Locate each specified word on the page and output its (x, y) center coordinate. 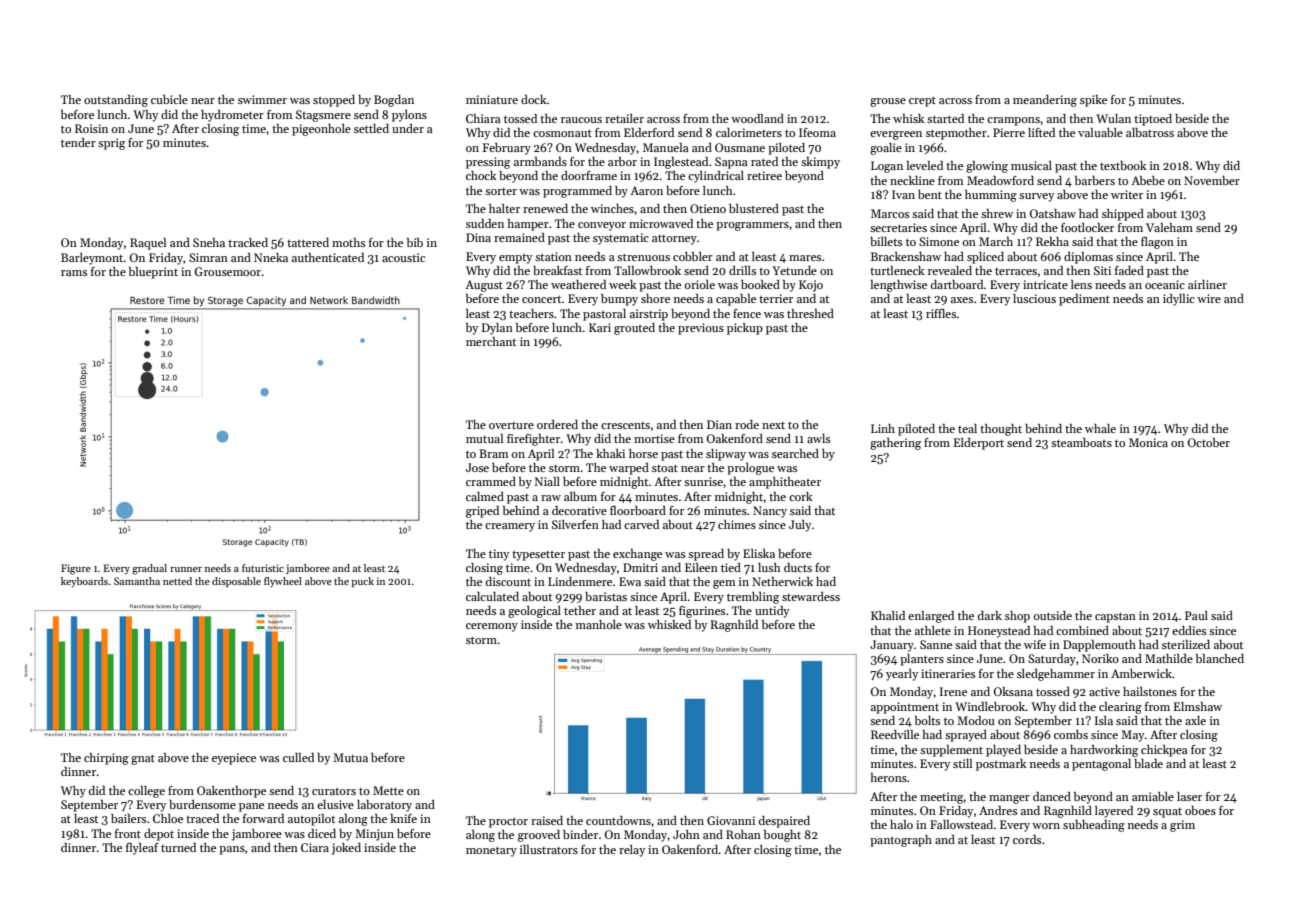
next (773, 425)
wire (1209, 298)
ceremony (492, 627)
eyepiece (234, 759)
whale (1100, 428)
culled (298, 757)
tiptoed (1153, 120)
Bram (493, 453)
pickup (745, 329)
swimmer (262, 99)
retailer (624, 118)
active (1104, 691)
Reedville (895, 734)
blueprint (153, 273)
